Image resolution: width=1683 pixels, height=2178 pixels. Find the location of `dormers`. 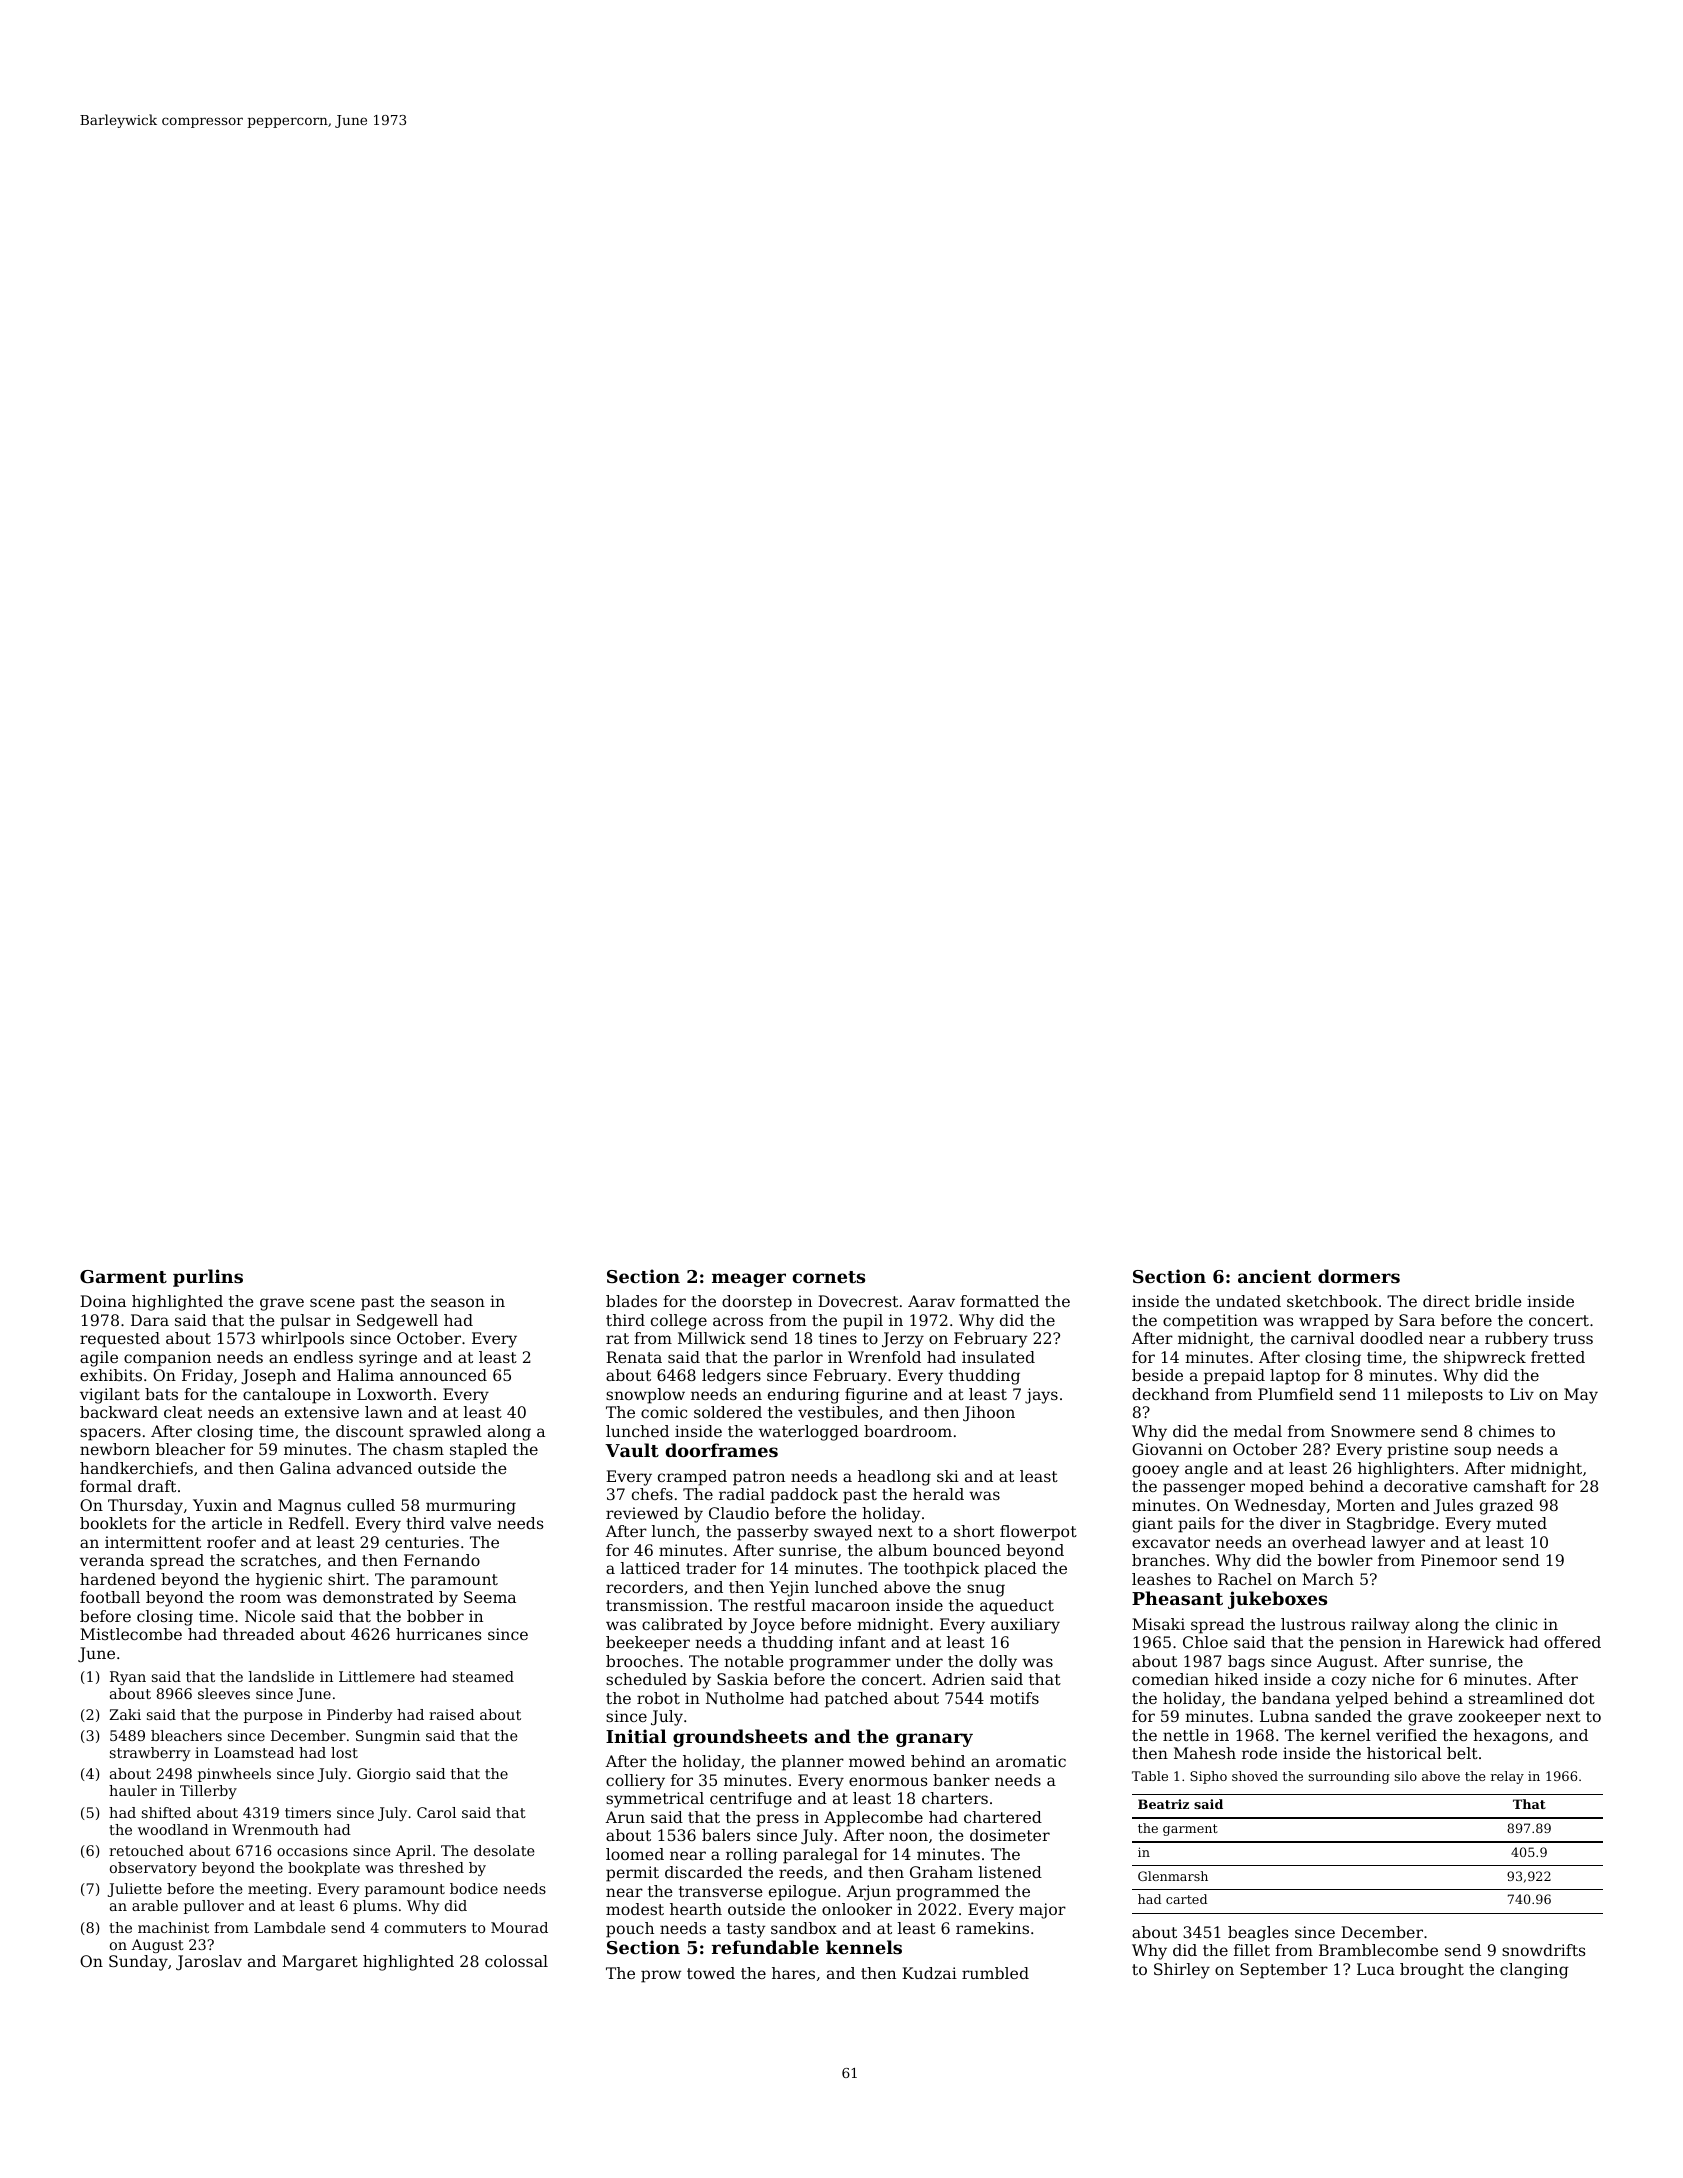

dormers is located at coordinates (1359, 1276).
